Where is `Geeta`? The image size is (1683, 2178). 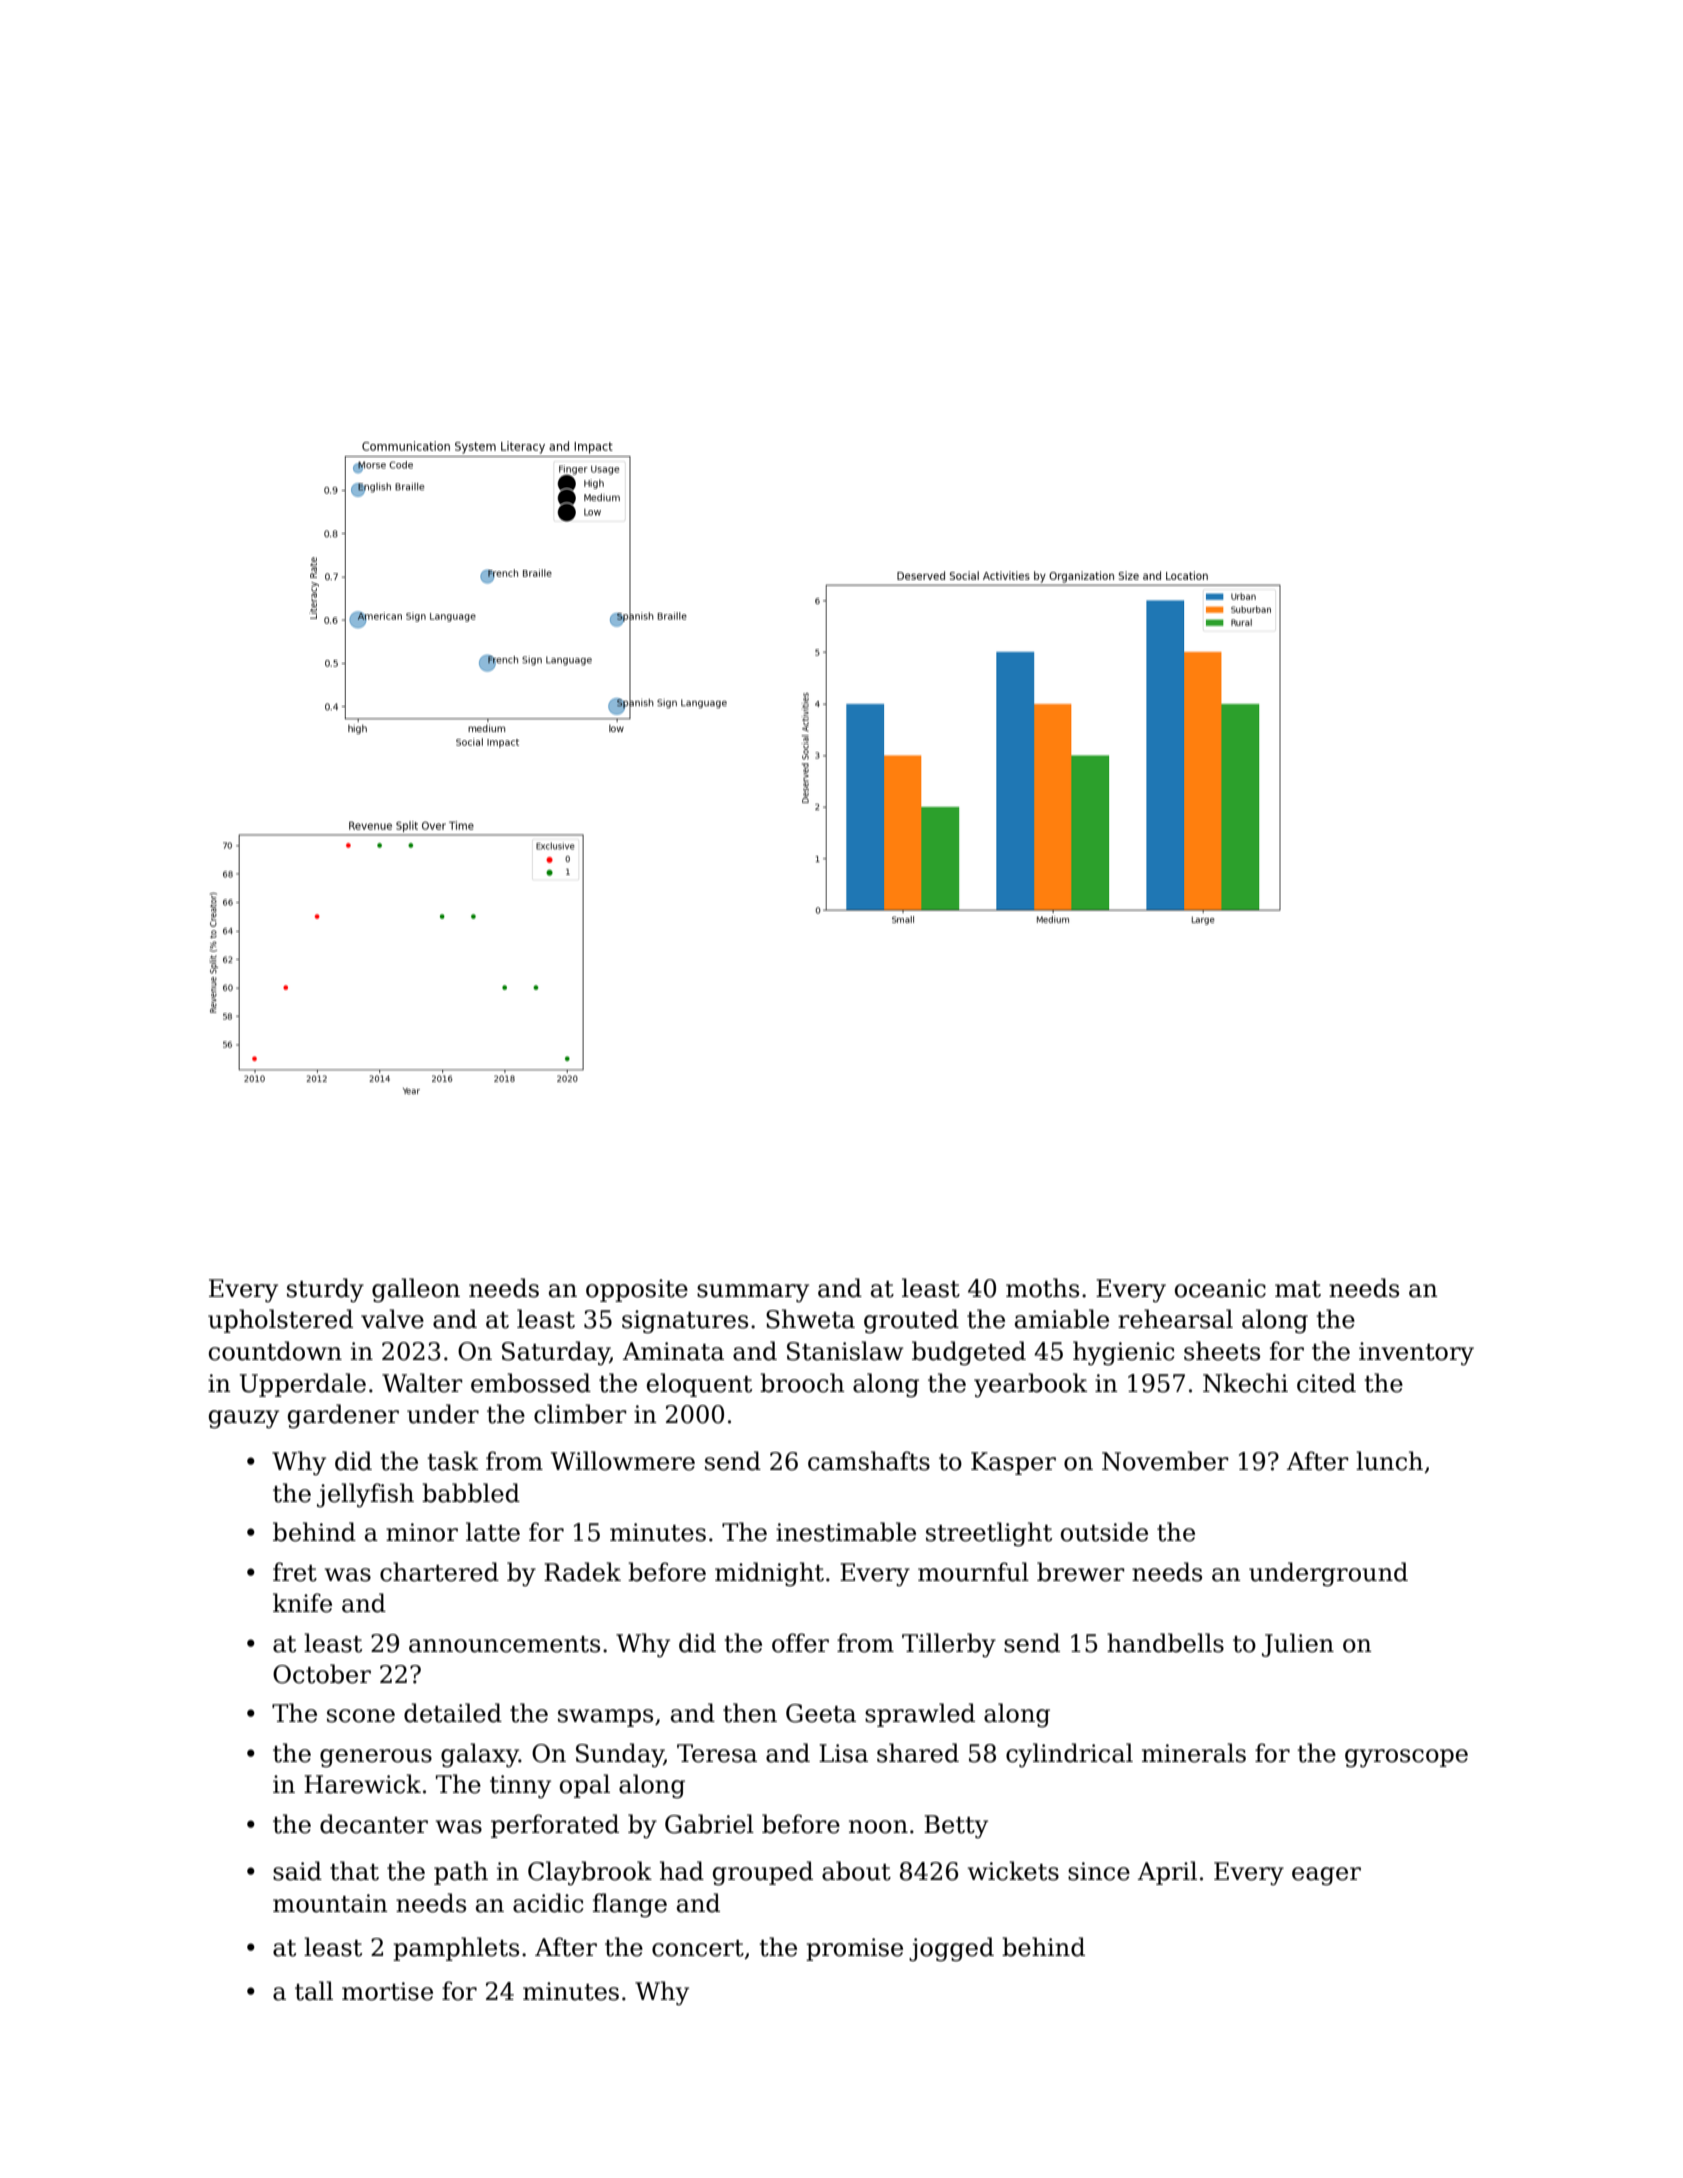
Geeta is located at coordinates (821, 1713).
